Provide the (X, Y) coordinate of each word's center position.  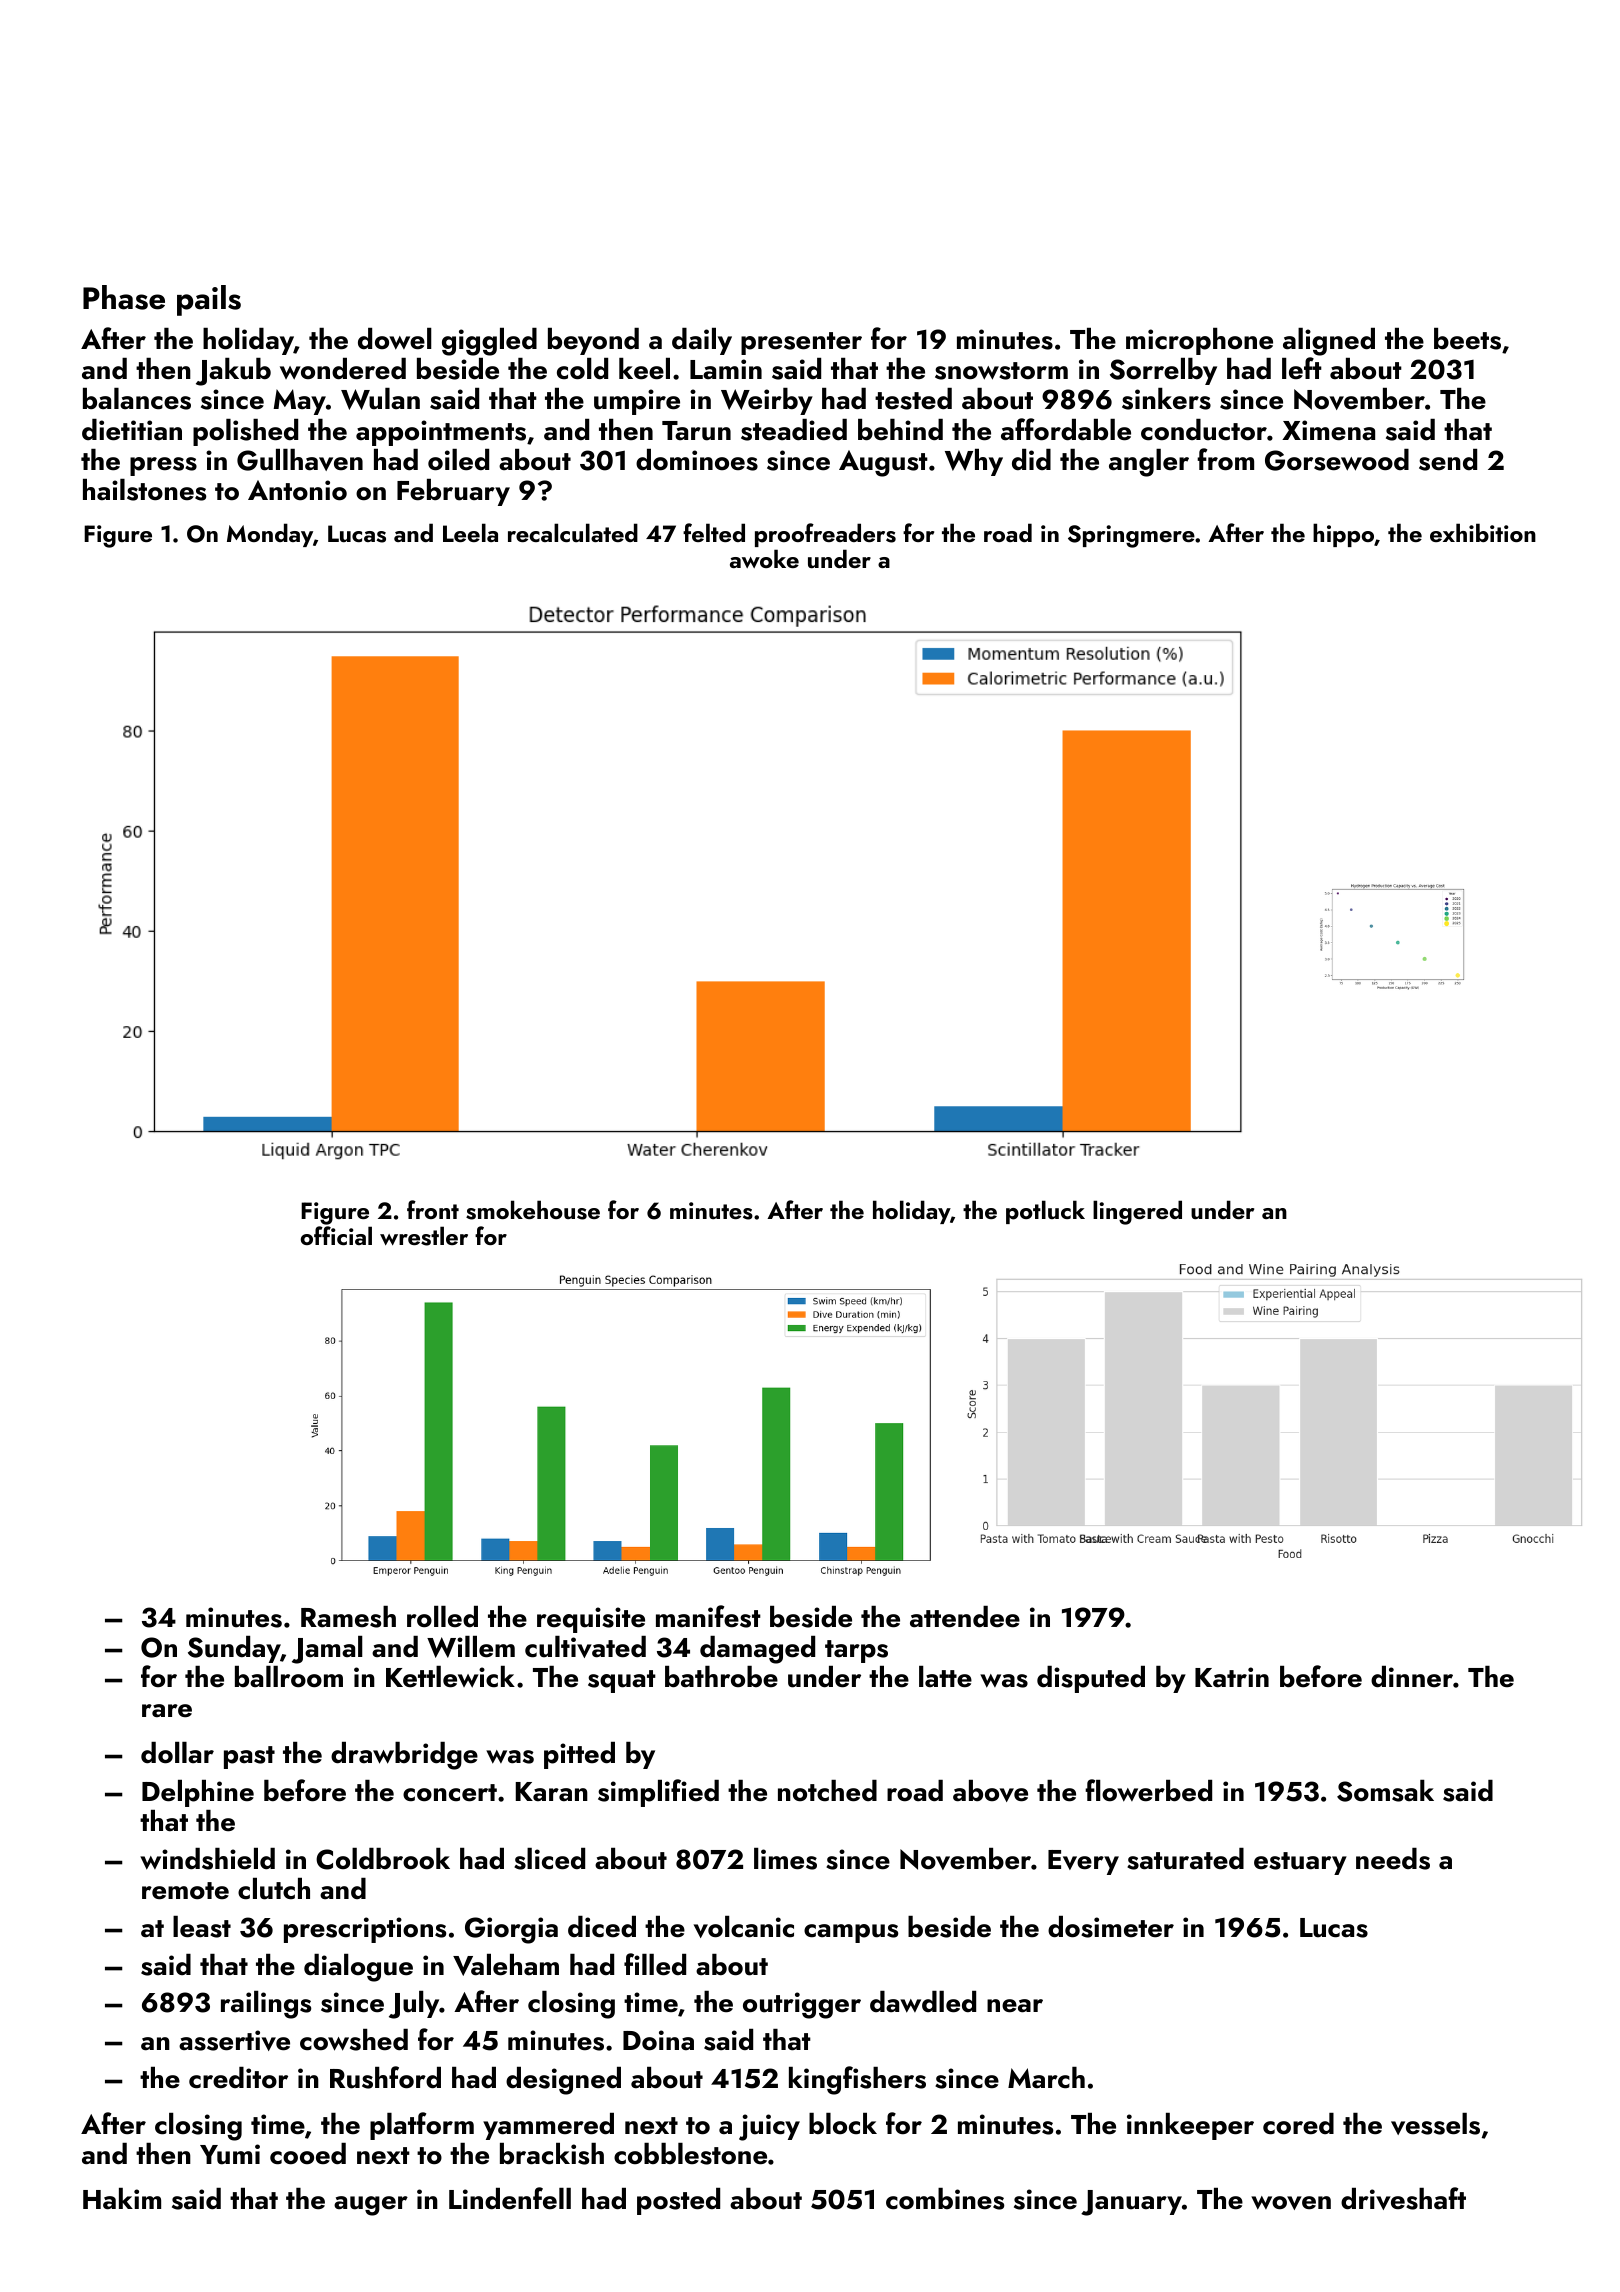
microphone (1199, 341)
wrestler (424, 1236)
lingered (1137, 1212)
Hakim (122, 2199)
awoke (764, 558)
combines (945, 2199)
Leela (470, 532)
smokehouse (533, 1210)
